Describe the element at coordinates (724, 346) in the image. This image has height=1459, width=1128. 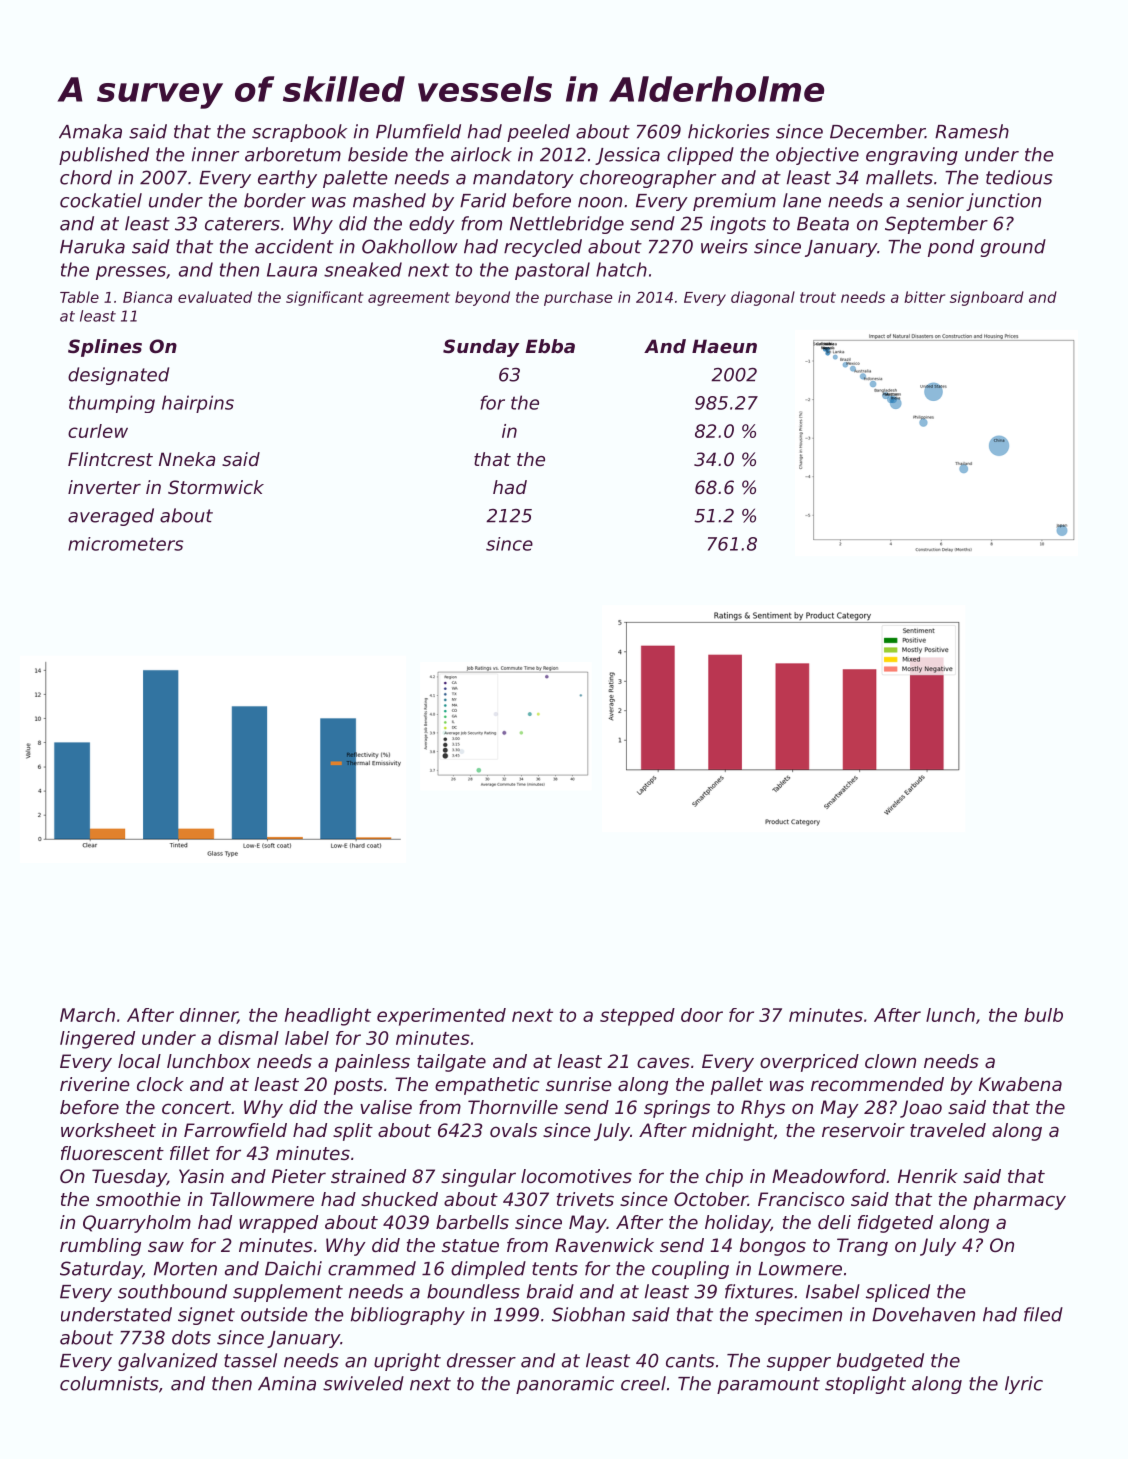
I see `Haeun` at that location.
